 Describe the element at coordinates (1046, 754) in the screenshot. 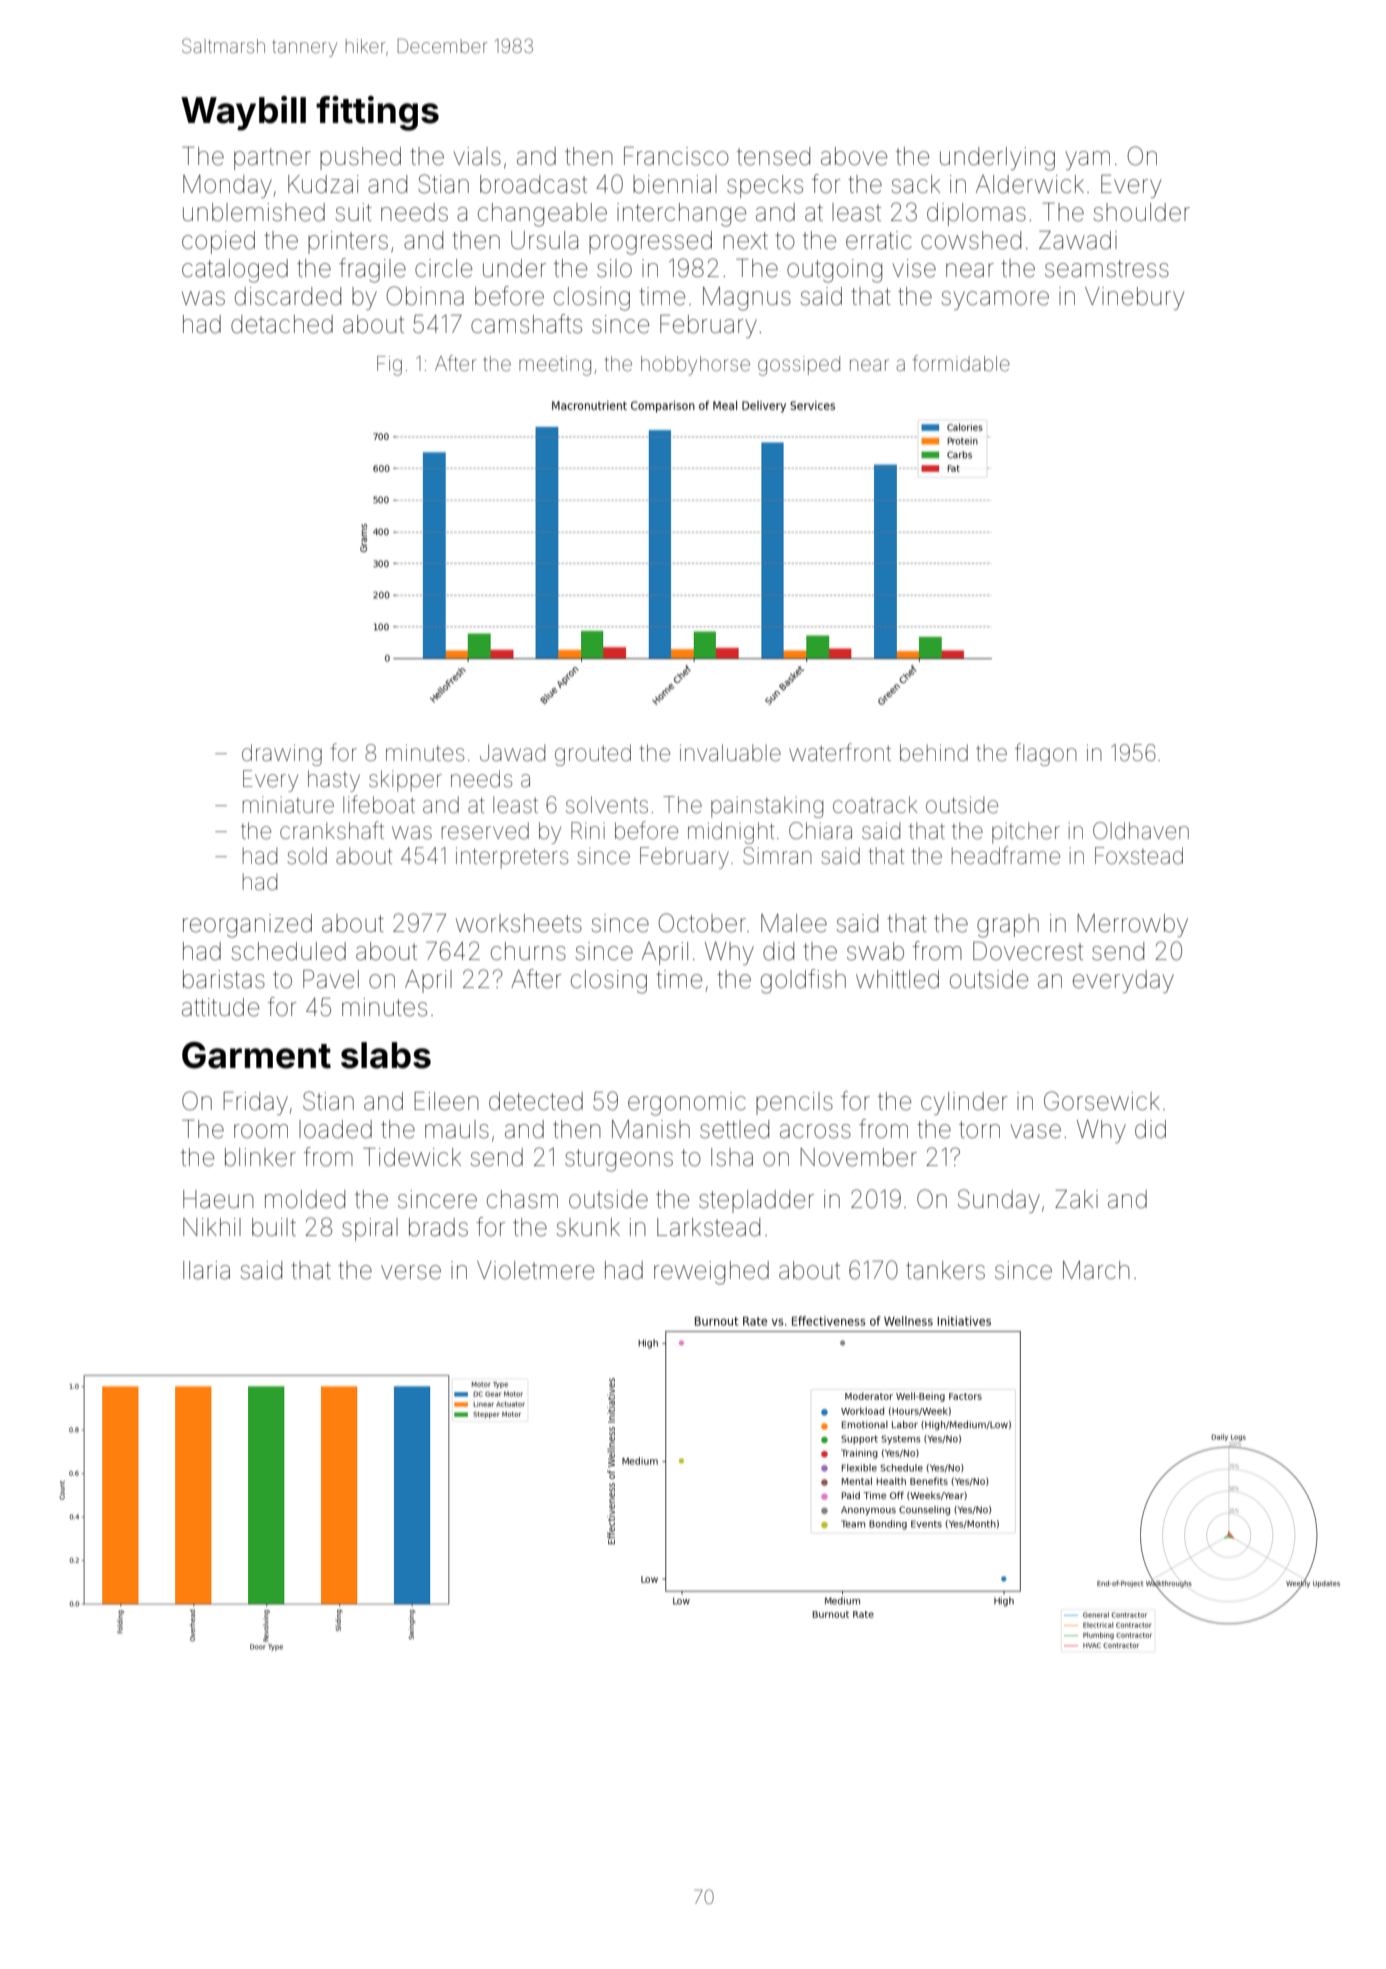

I see `flagon` at that location.
